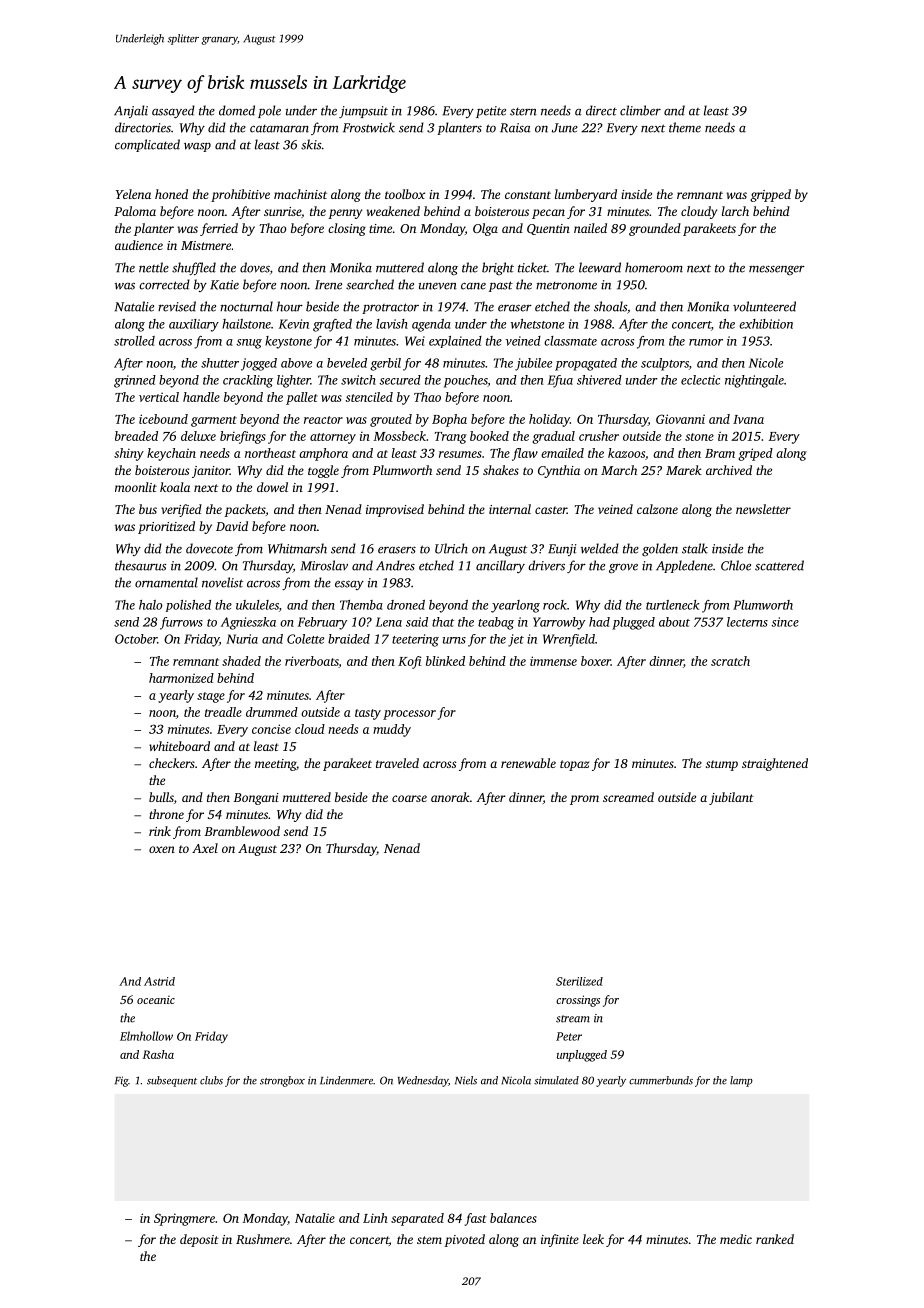 This page has height=1308, width=924. What do you see at coordinates (528, 195) in the page?
I see `constant` at bounding box center [528, 195].
